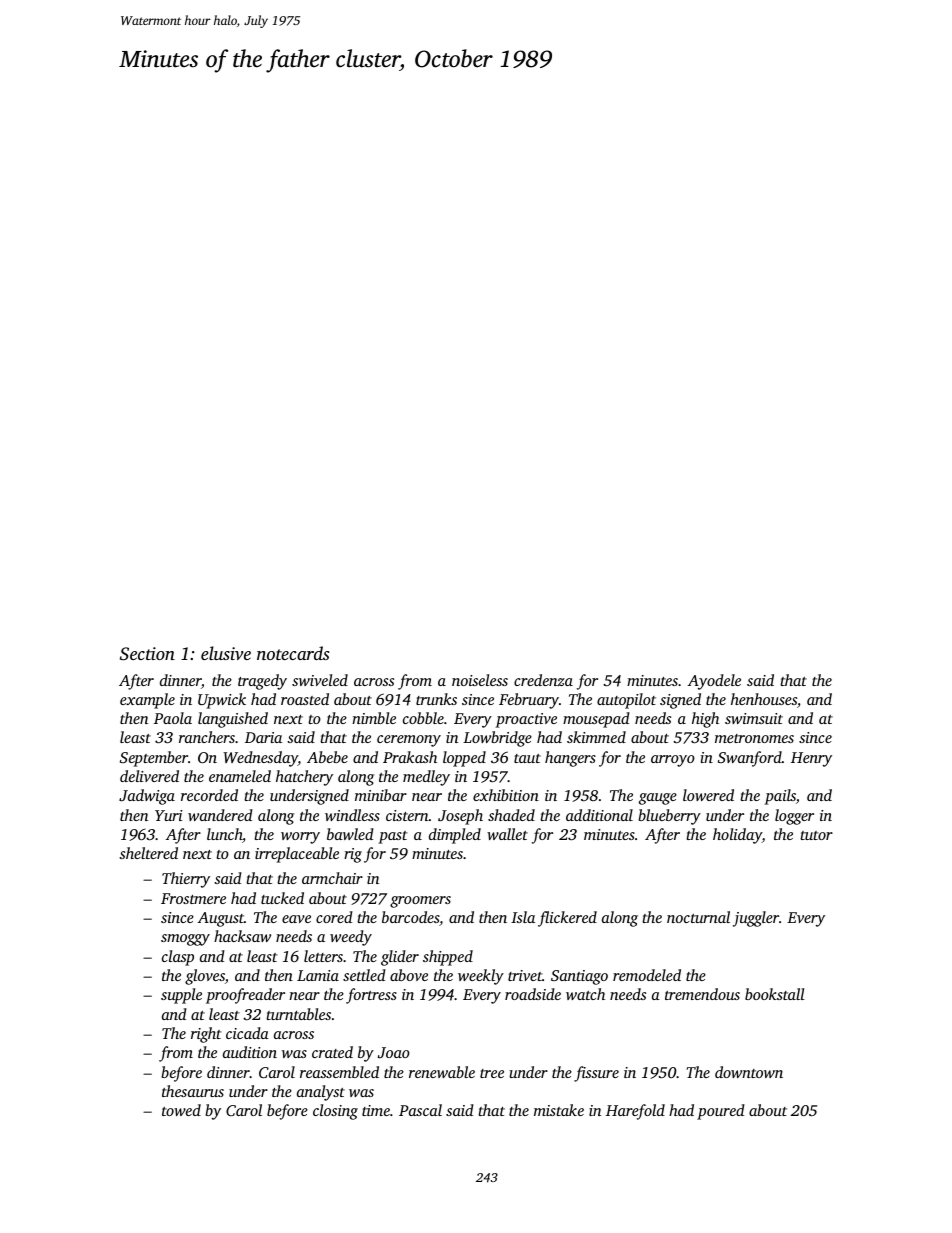 Image resolution: width=952 pixels, height=1233 pixels. What do you see at coordinates (371, 996) in the screenshot?
I see `fortress` at bounding box center [371, 996].
